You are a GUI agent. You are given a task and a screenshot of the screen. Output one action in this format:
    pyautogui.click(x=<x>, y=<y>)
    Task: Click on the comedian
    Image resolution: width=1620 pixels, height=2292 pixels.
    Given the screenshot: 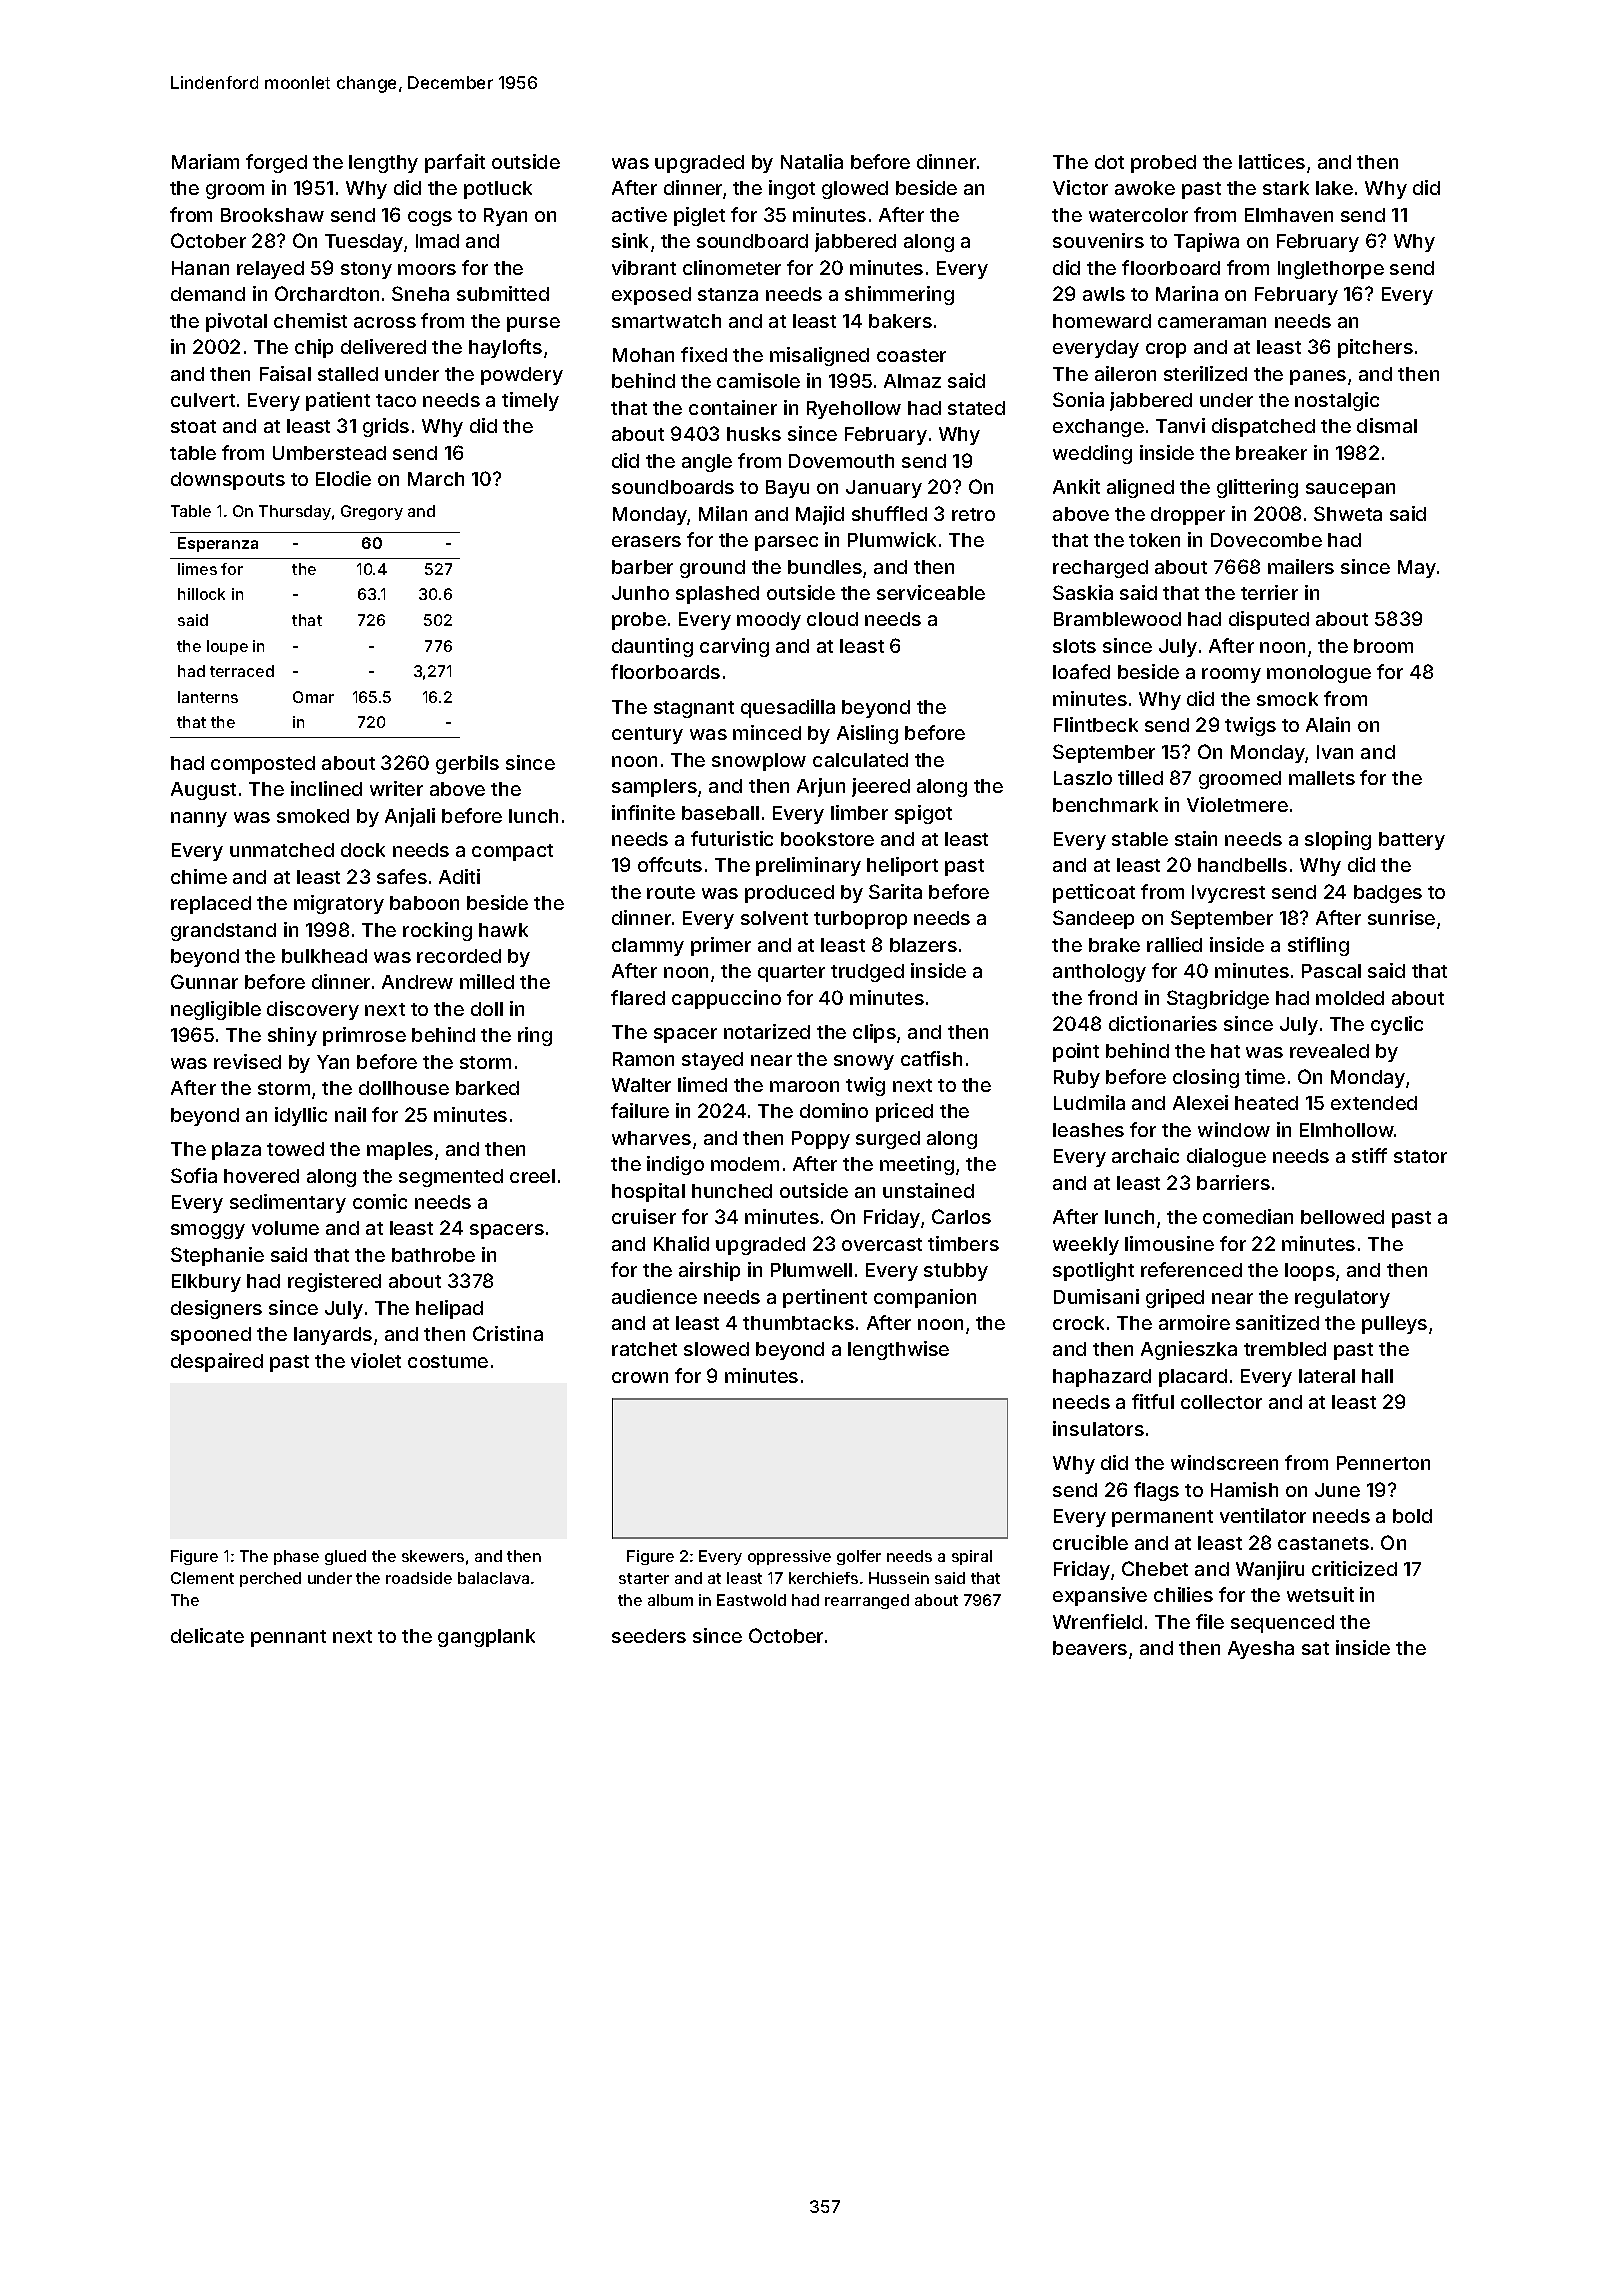 What is the action you would take?
    pyautogui.click(x=1248, y=1216)
